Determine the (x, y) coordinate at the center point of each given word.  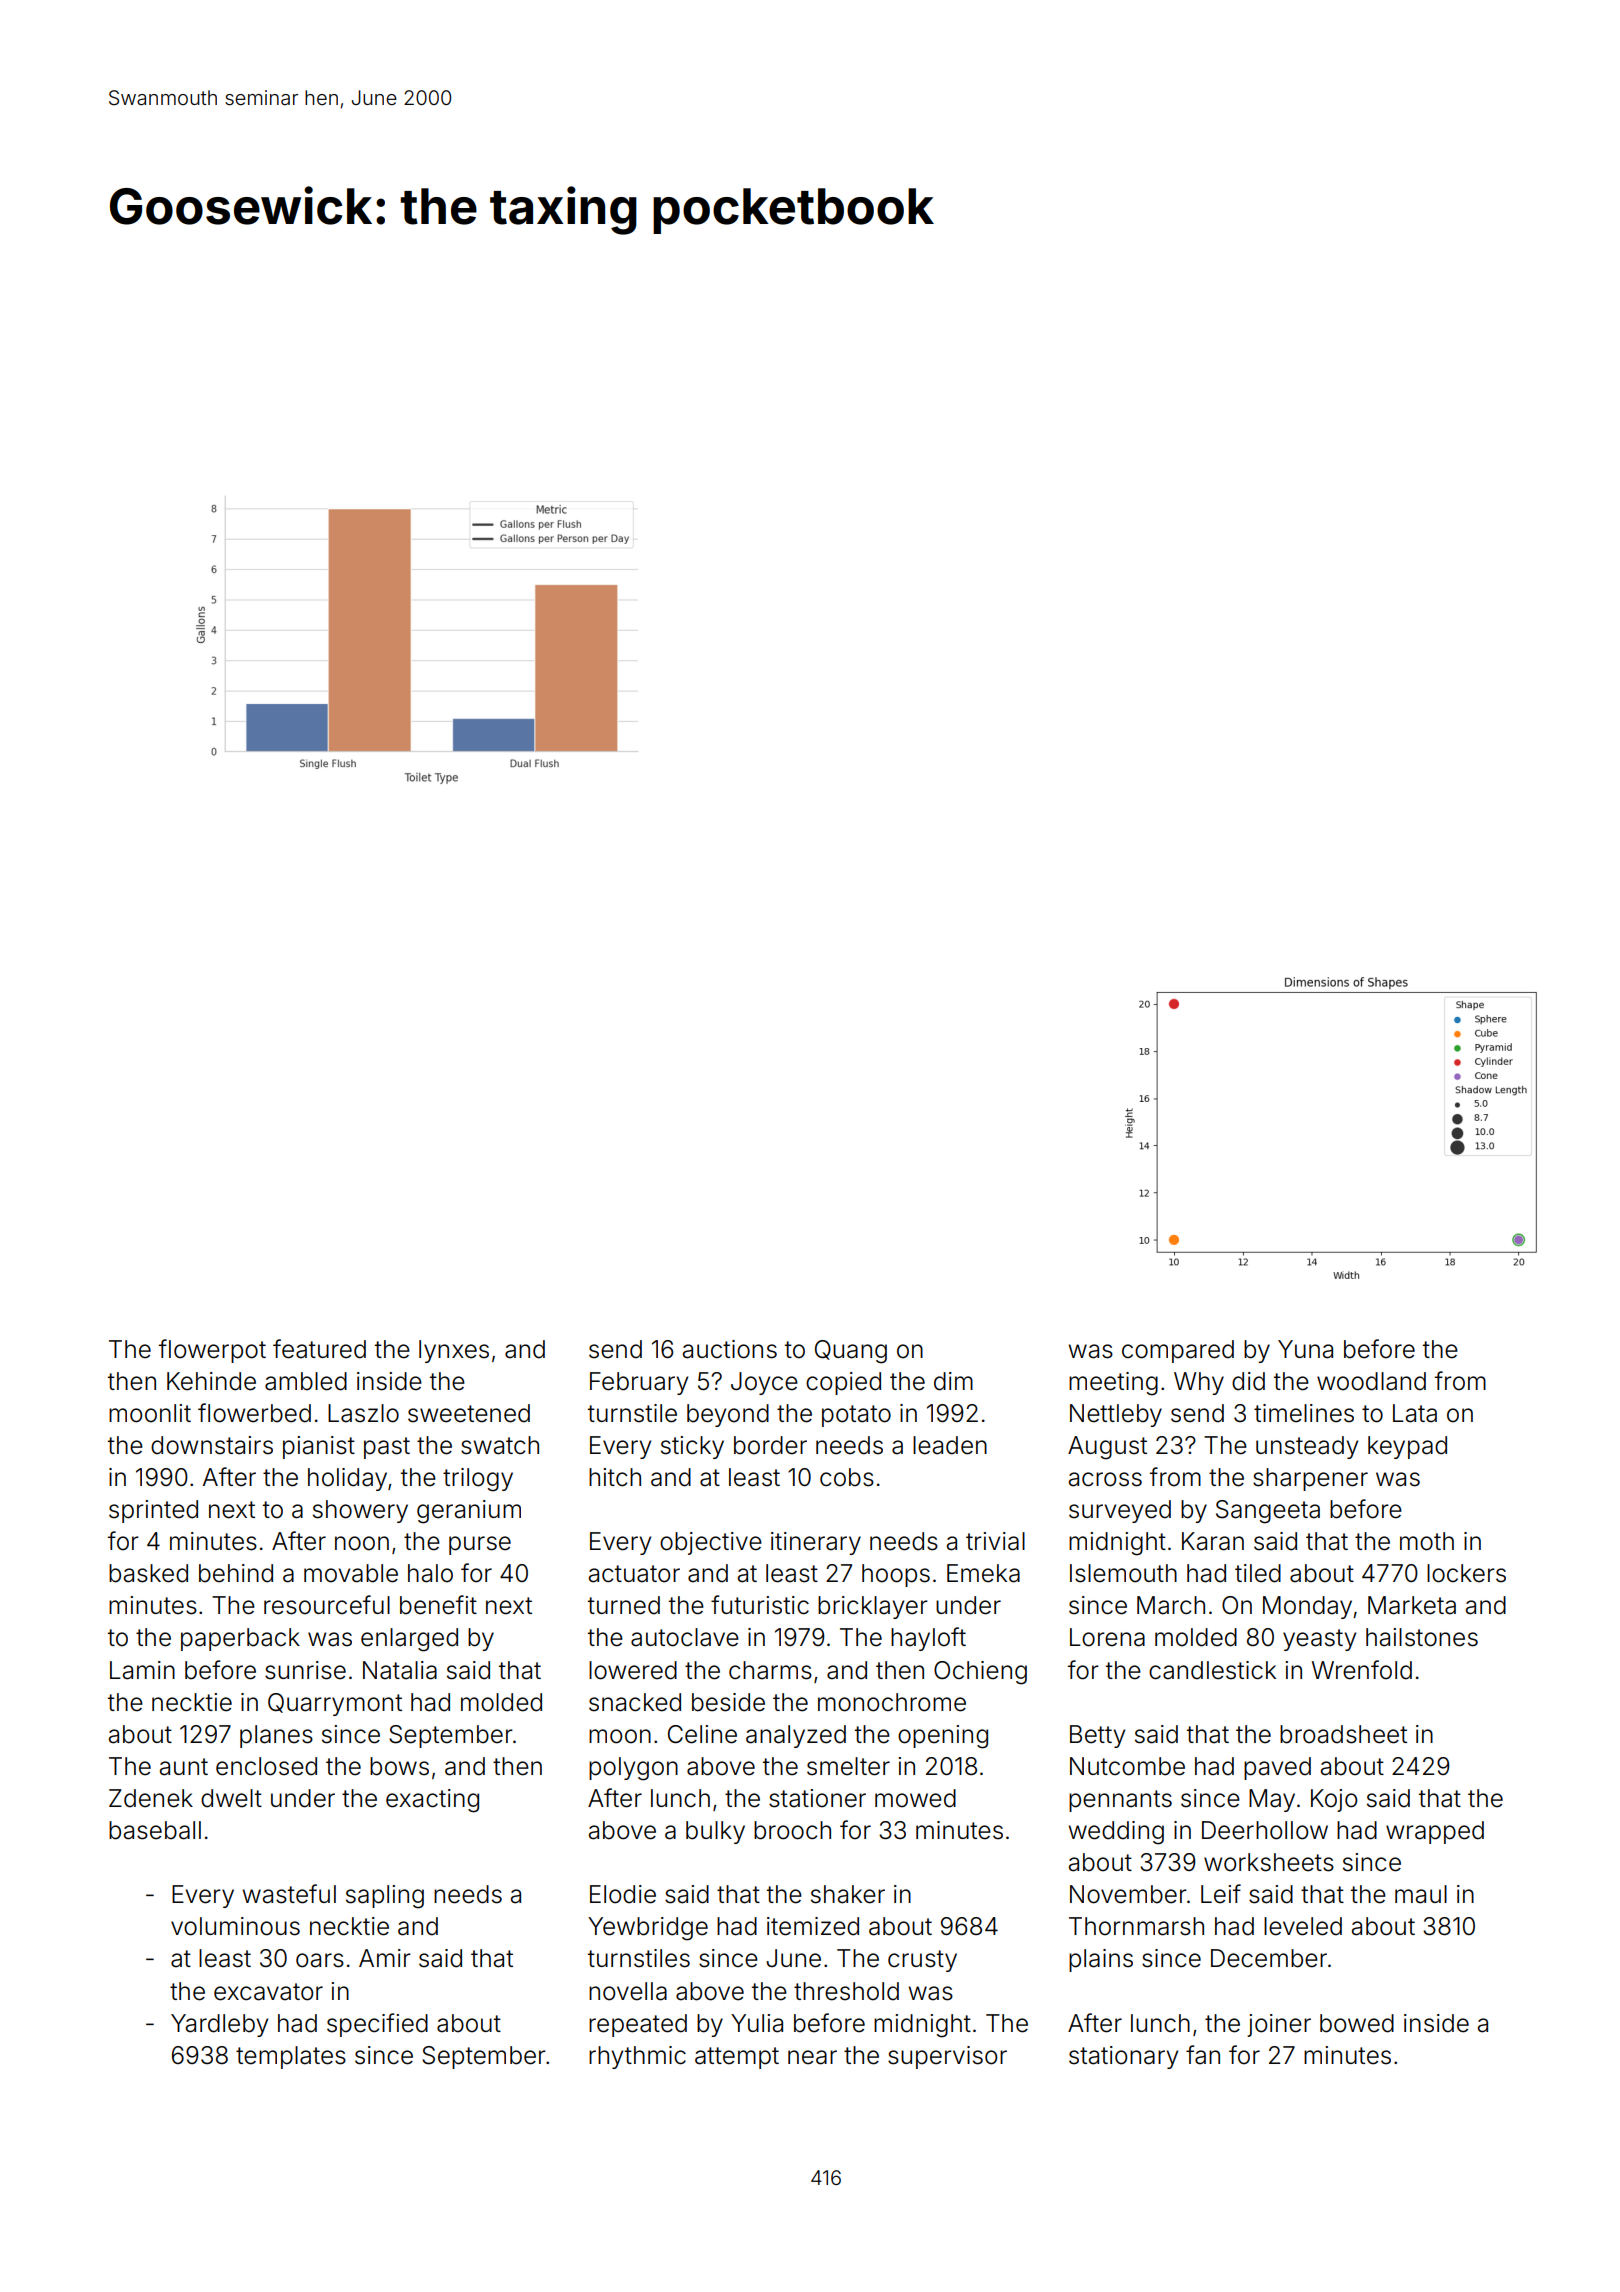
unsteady (1307, 1447)
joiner (1279, 2025)
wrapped (1435, 1832)
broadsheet (1343, 1734)
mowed (915, 1798)
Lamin (142, 1670)
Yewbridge (648, 1929)
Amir (385, 1958)
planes (276, 1736)
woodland (1371, 1381)
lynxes (454, 1351)
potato (856, 1416)
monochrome (892, 1702)
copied (843, 1383)
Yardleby (219, 2025)
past (387, 1448)
